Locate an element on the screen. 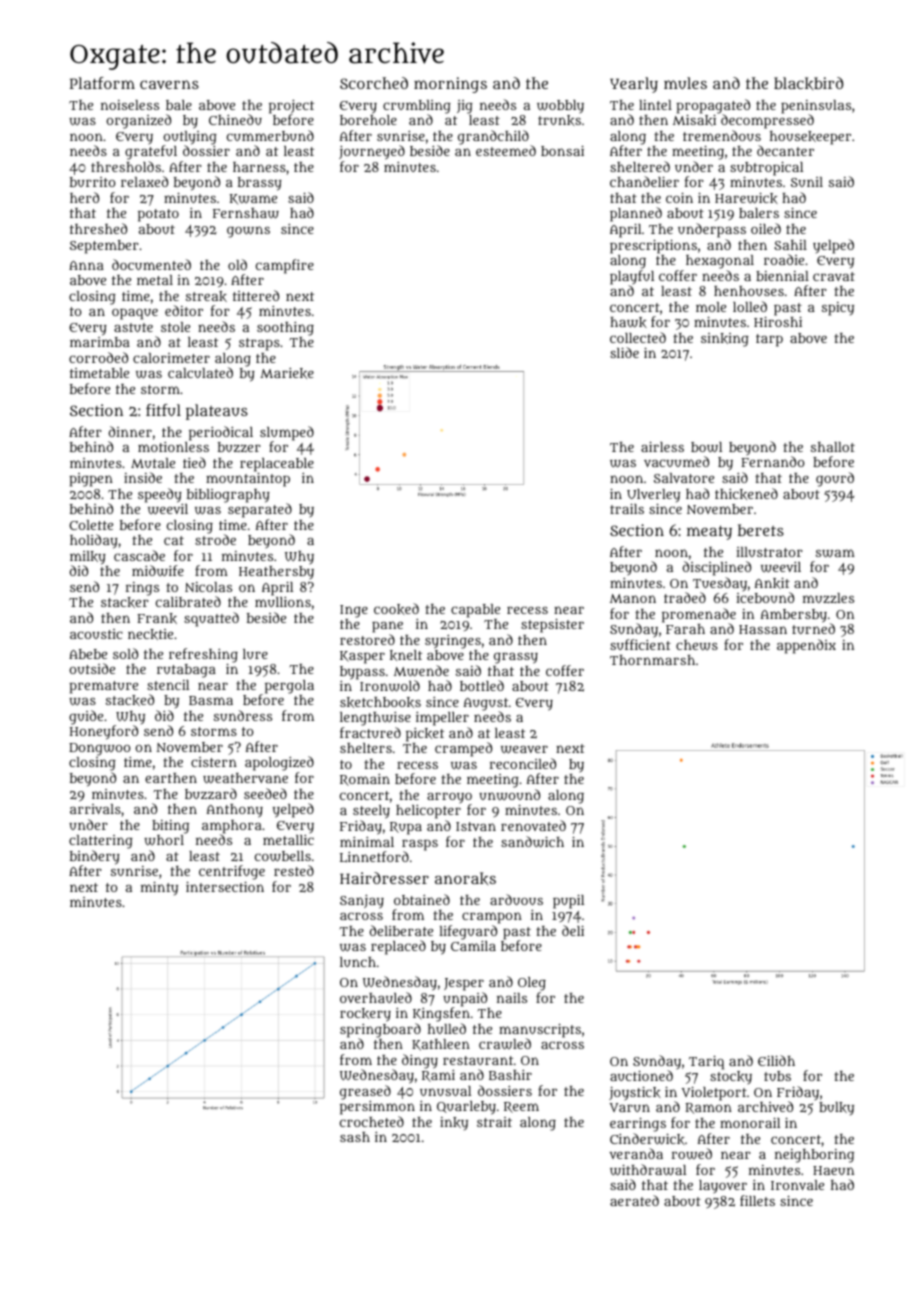 This screenshot has width=924, height=1308. esteemed is located at coordinates (506, 150).
